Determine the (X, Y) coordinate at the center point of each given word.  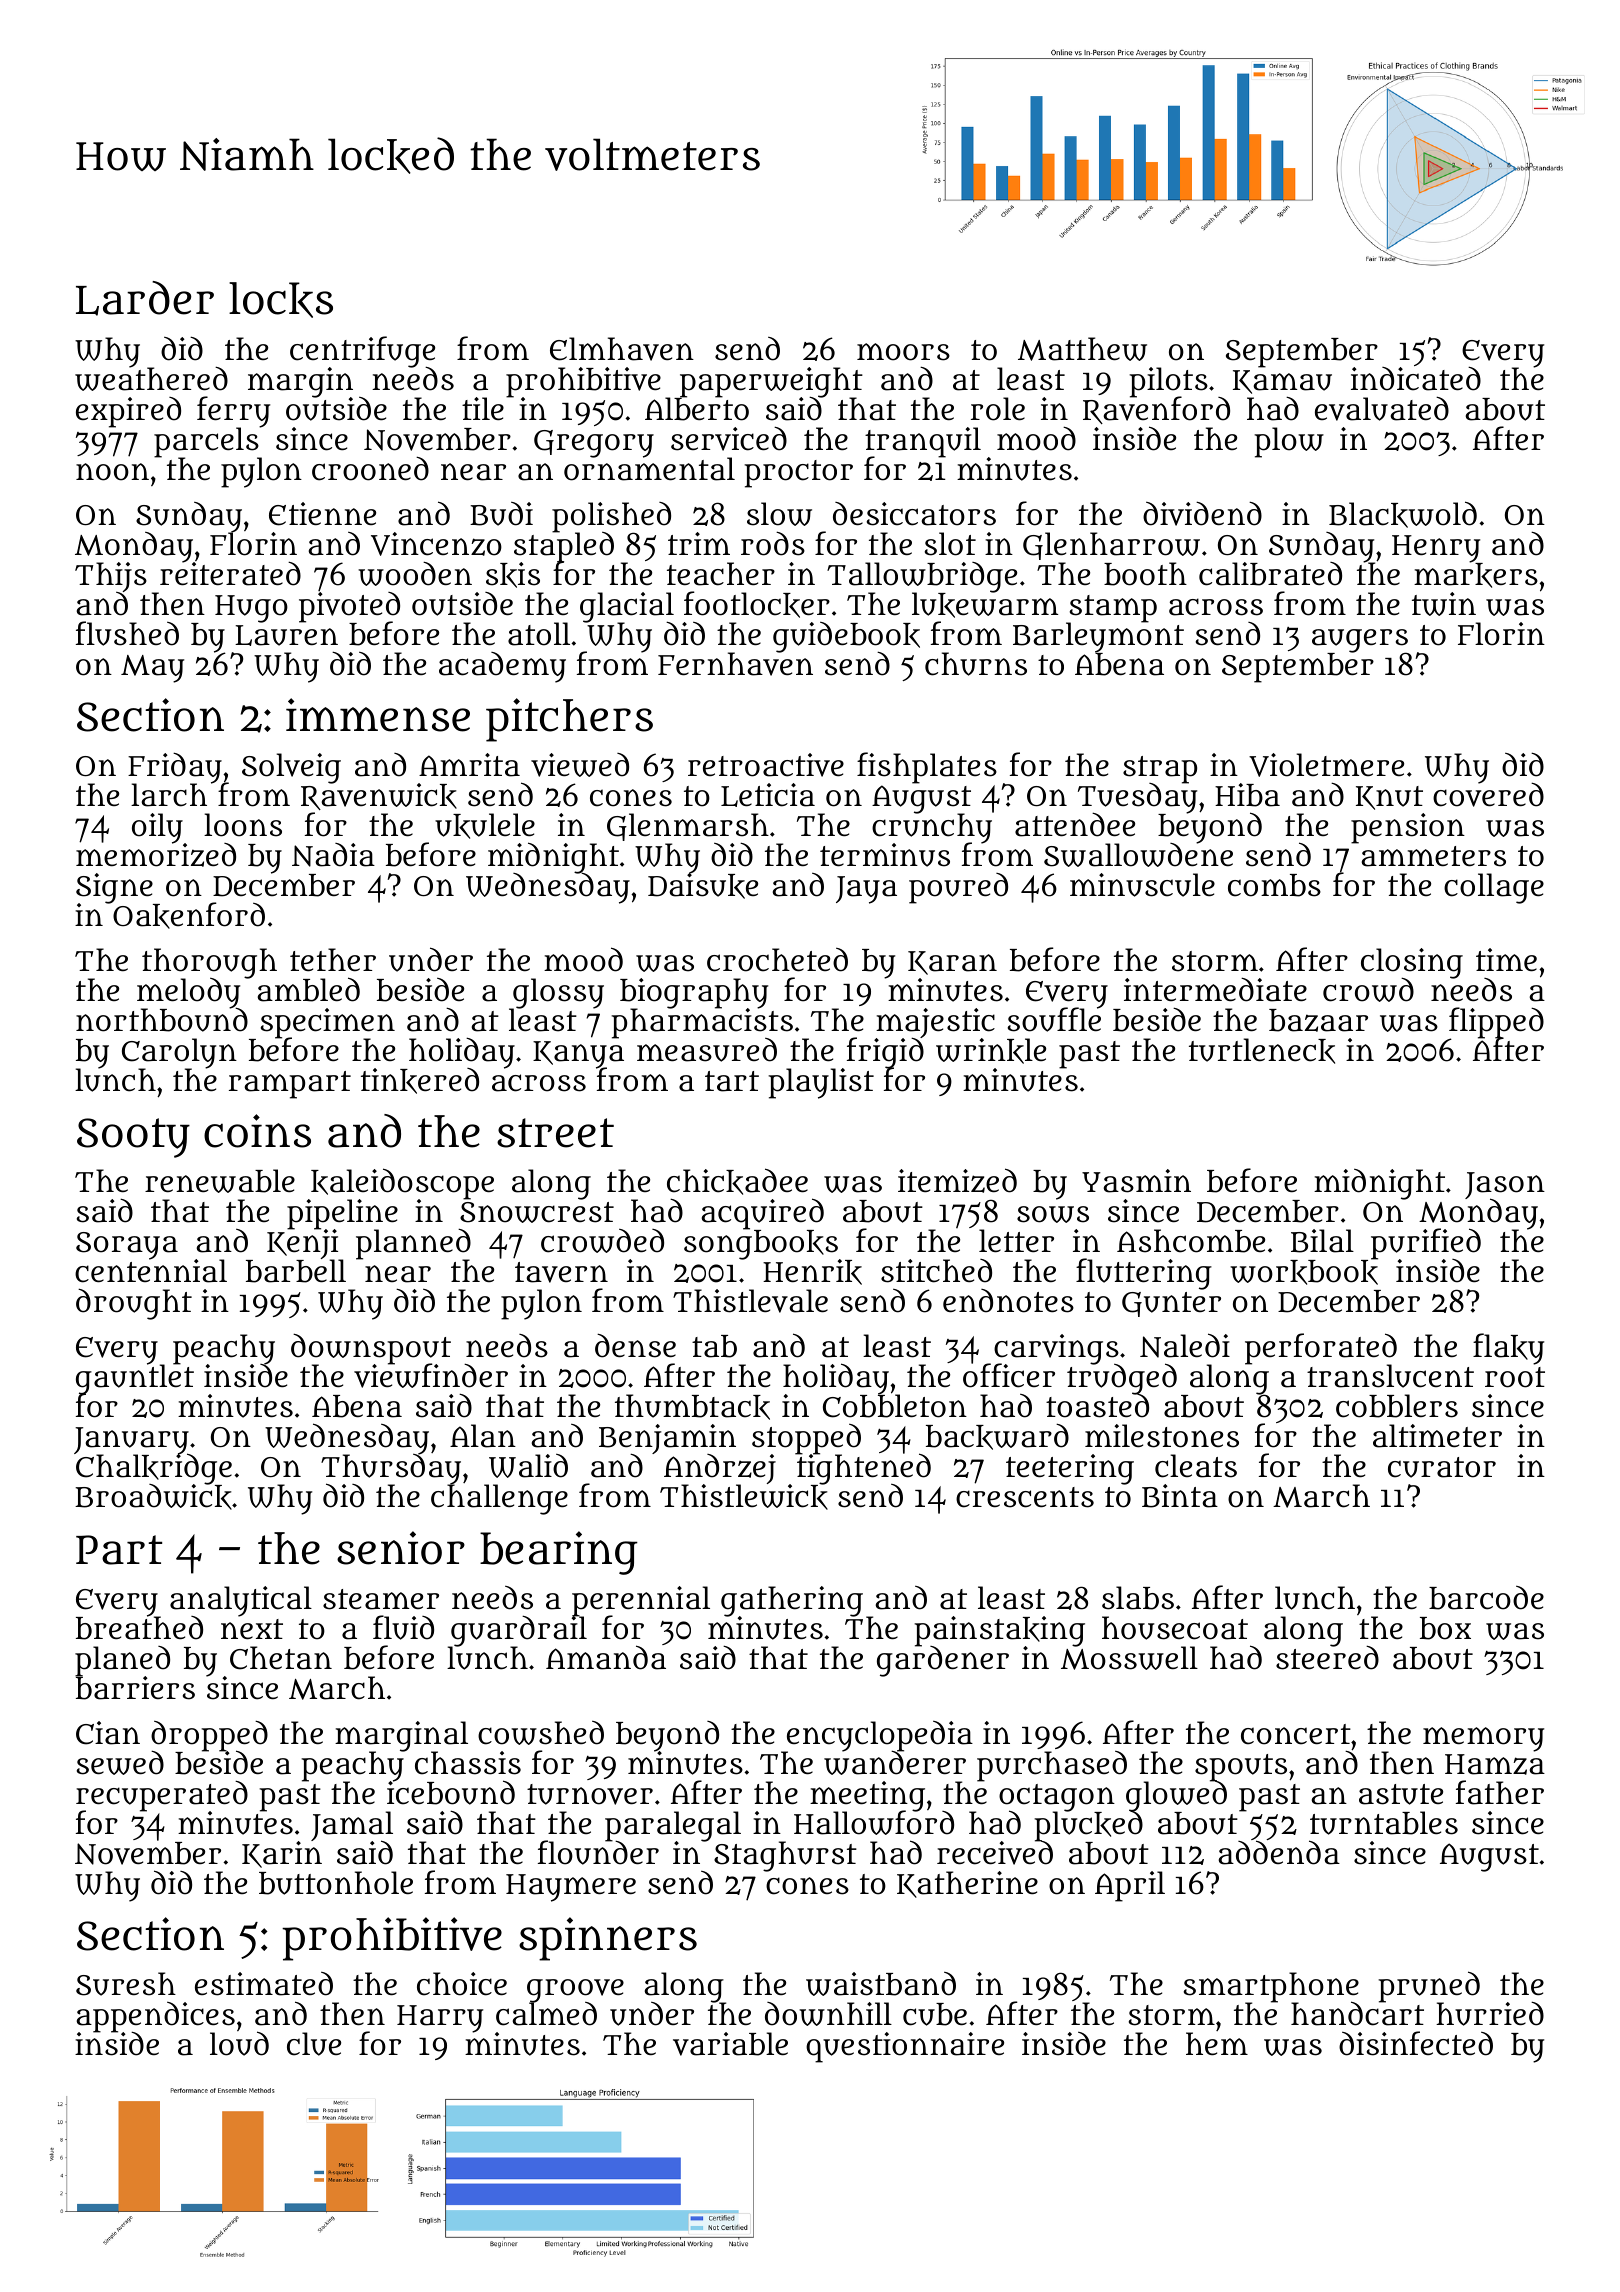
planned (413, 1244)
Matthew (1082, 349)
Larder (145, 298)
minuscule (1142, 885)
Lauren (286, 635)
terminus (885, 855)
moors (903, 352)
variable (730, 2044)
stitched (936, 1271)
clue (314, 2044)
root (1515, 1377)
